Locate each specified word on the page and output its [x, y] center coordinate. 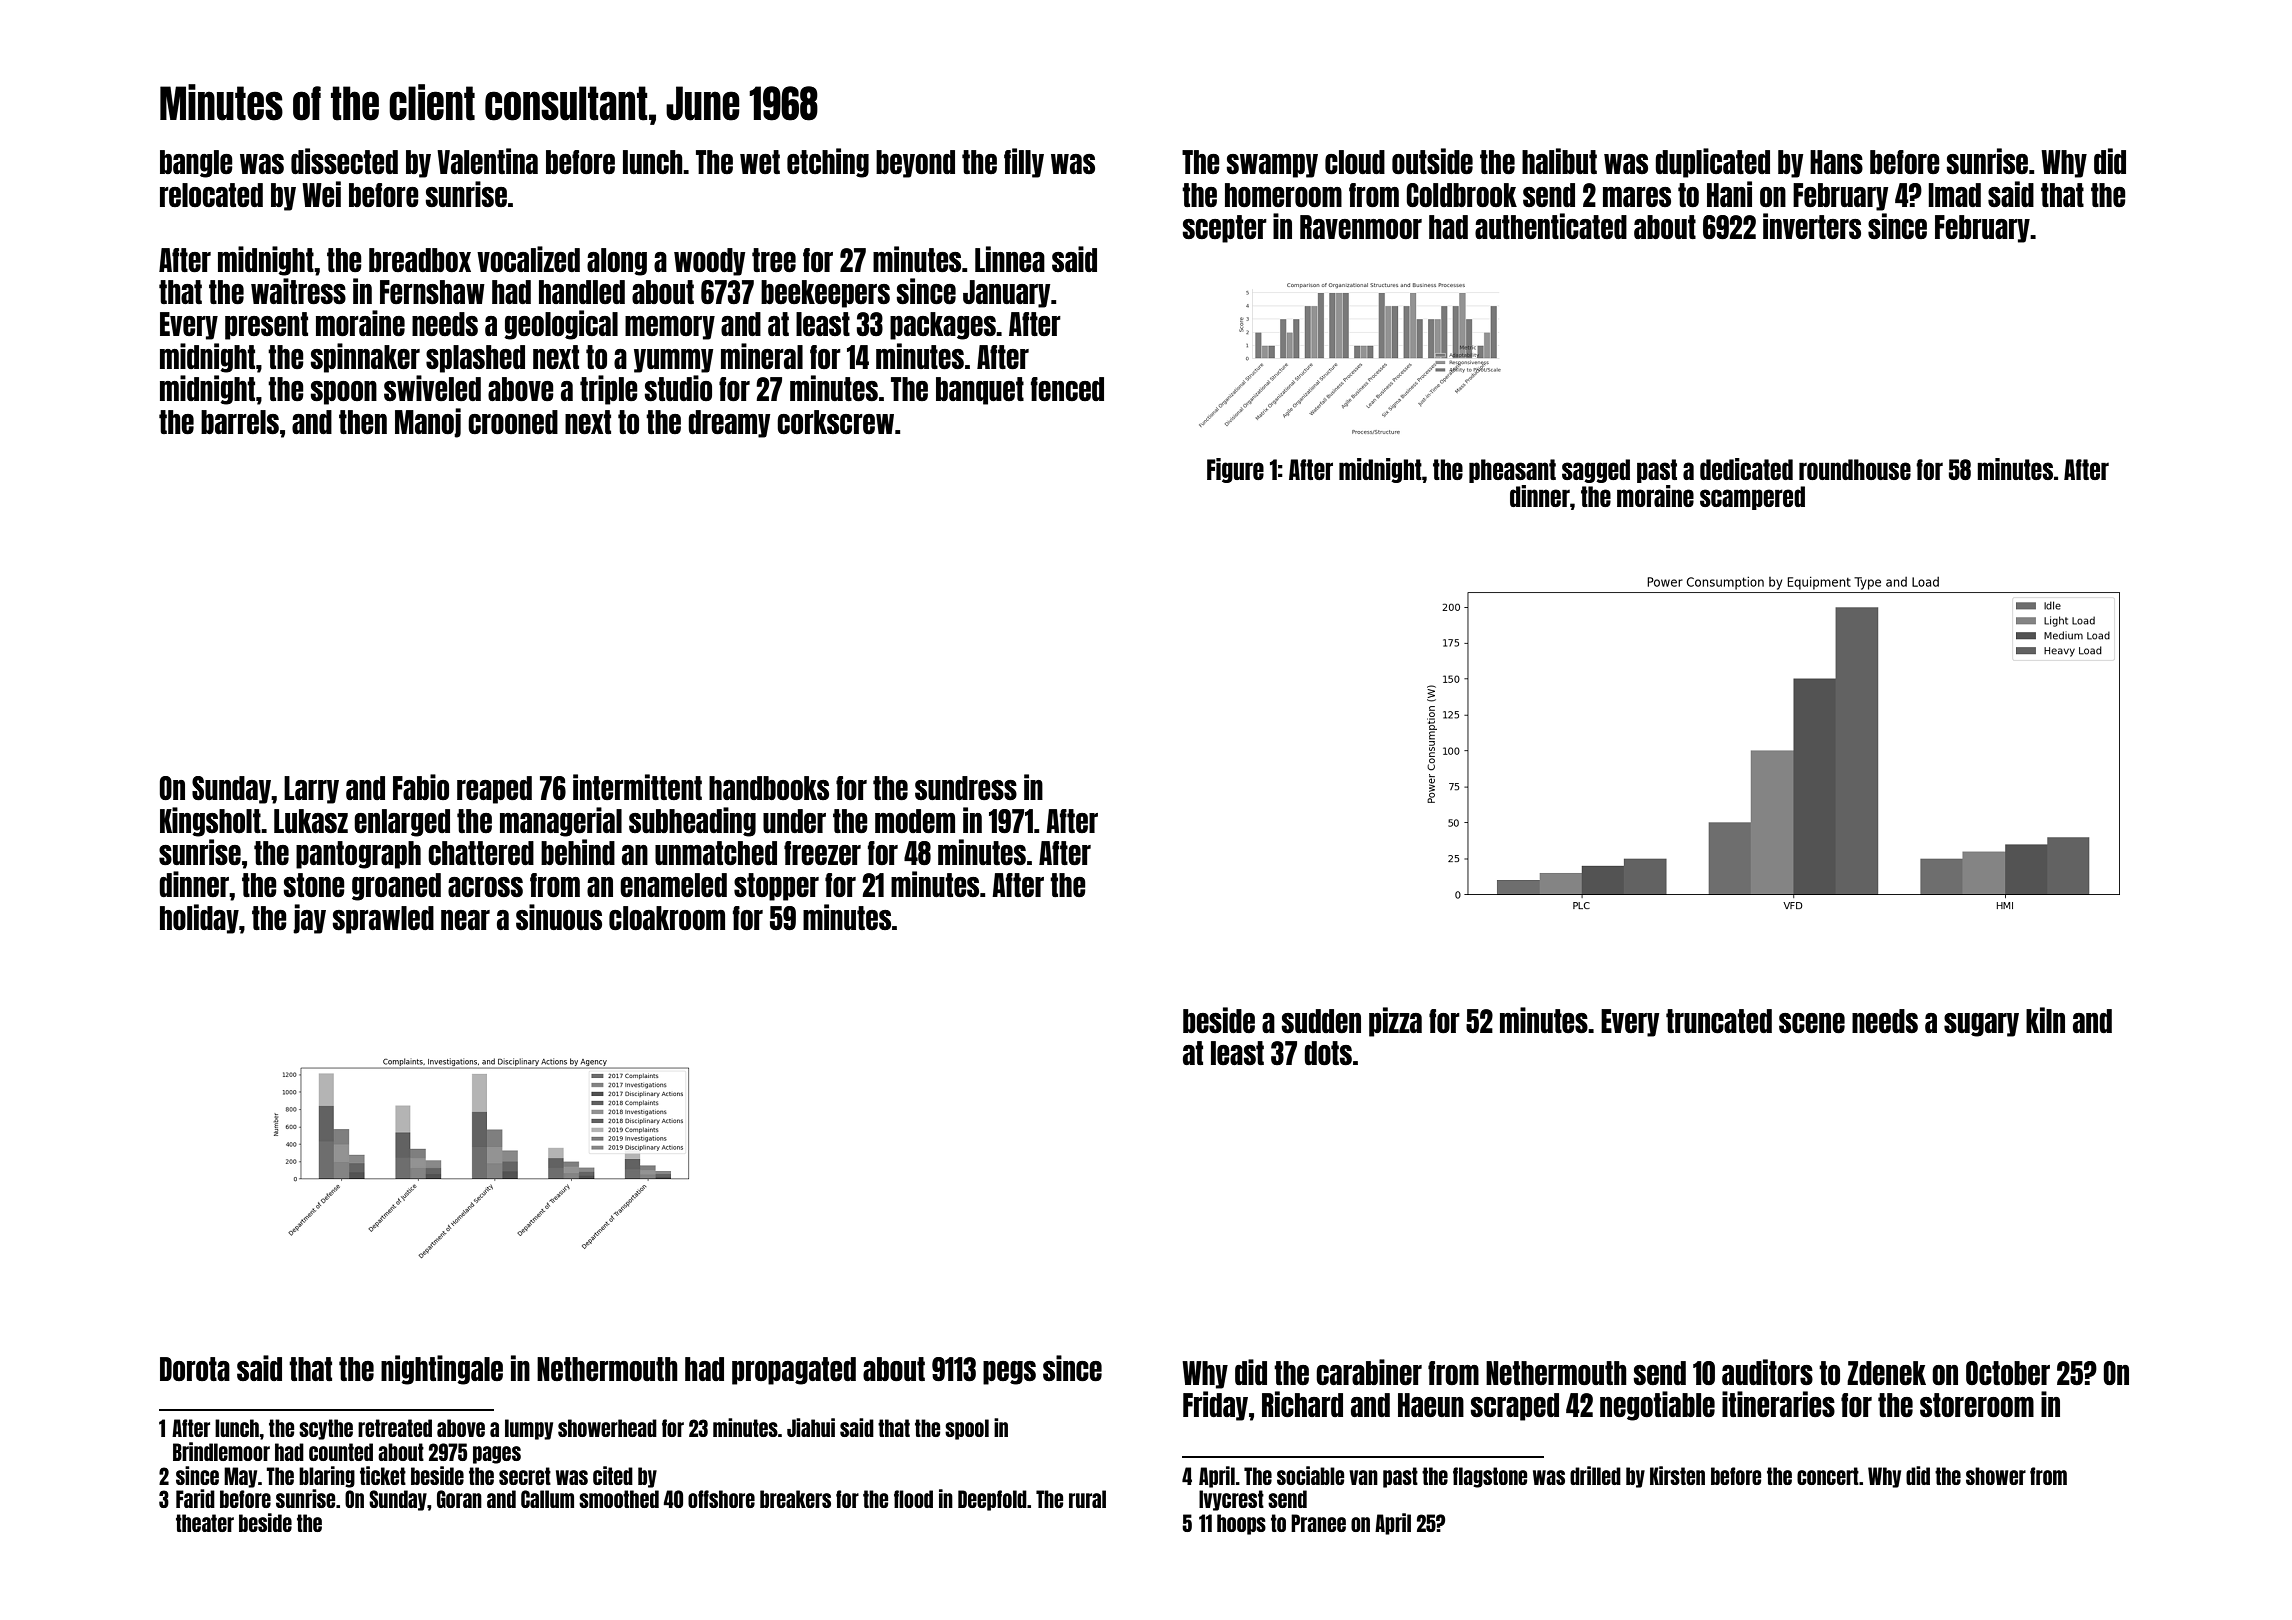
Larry [311, 790]
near [465, 920]
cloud [1355, 162]
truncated [1719, 1021]
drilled [1595, 1475]
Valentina [487, 161]
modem [915, 821]
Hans [1836, 162]
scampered [1752, 498]
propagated [794, 1371]
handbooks [769, 788]
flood [913, 1499]
